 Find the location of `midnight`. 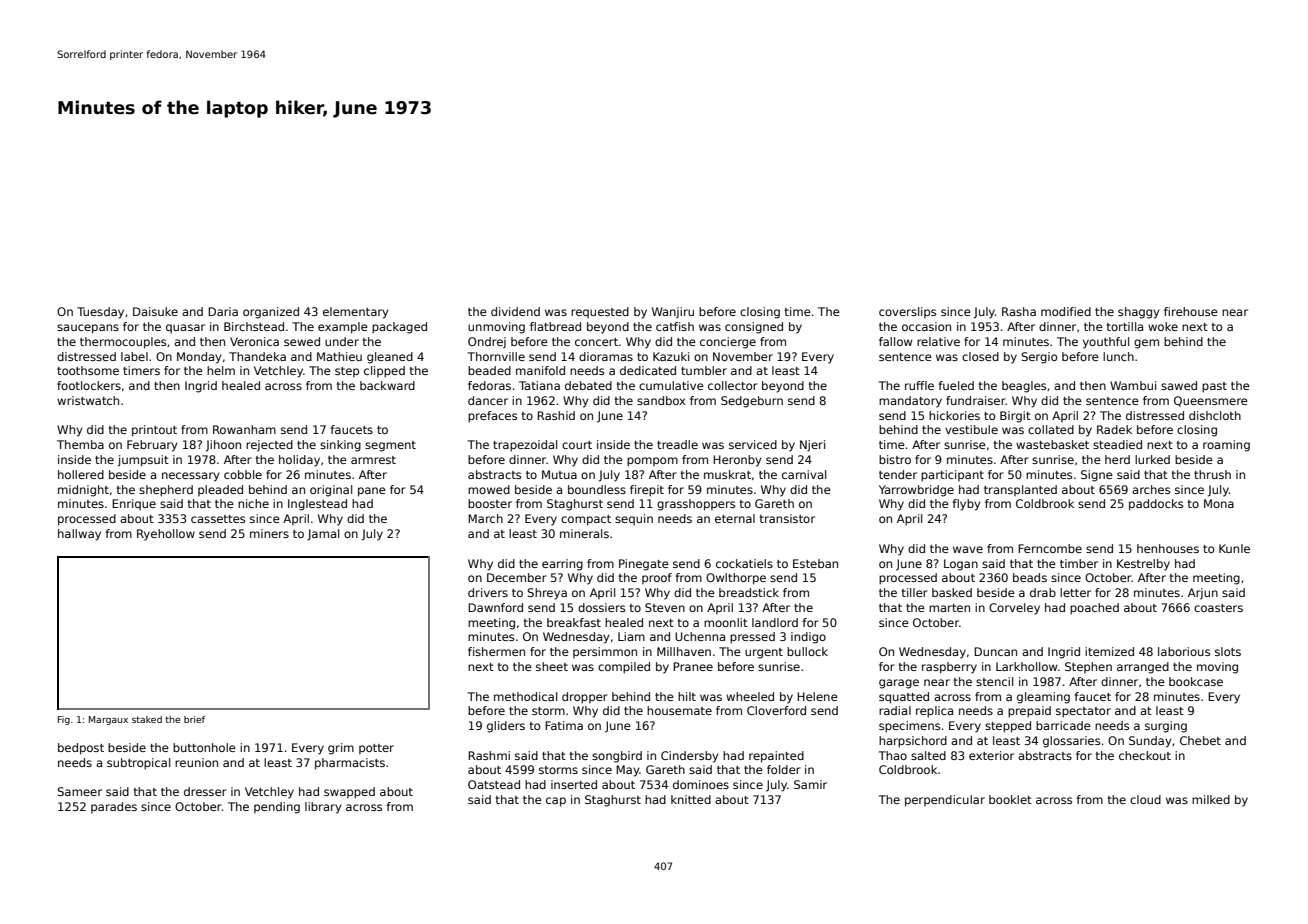

midnight is located at coordinates (83, 491).
